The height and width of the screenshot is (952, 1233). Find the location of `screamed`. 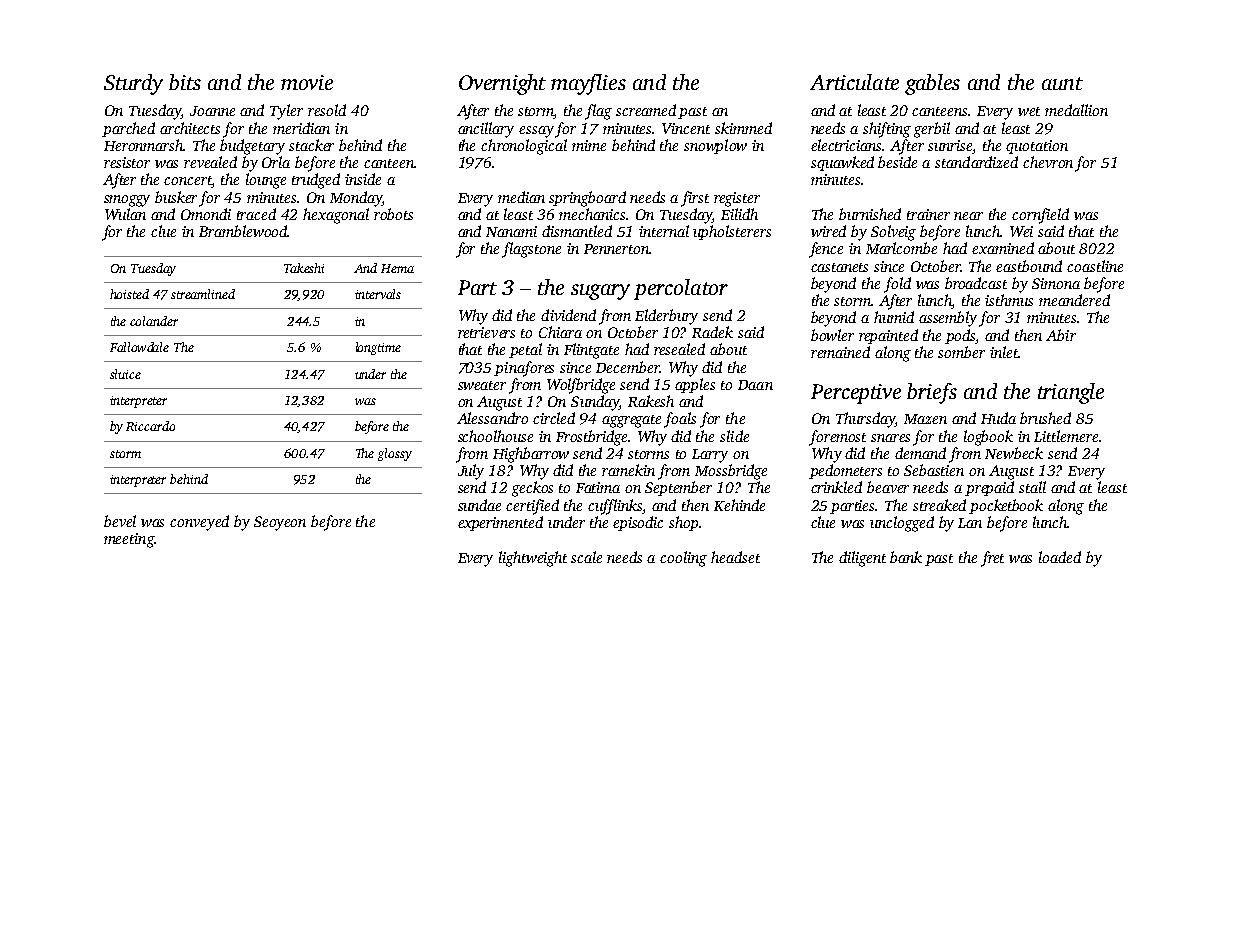

screamed is located at coordinates (646, 110).
